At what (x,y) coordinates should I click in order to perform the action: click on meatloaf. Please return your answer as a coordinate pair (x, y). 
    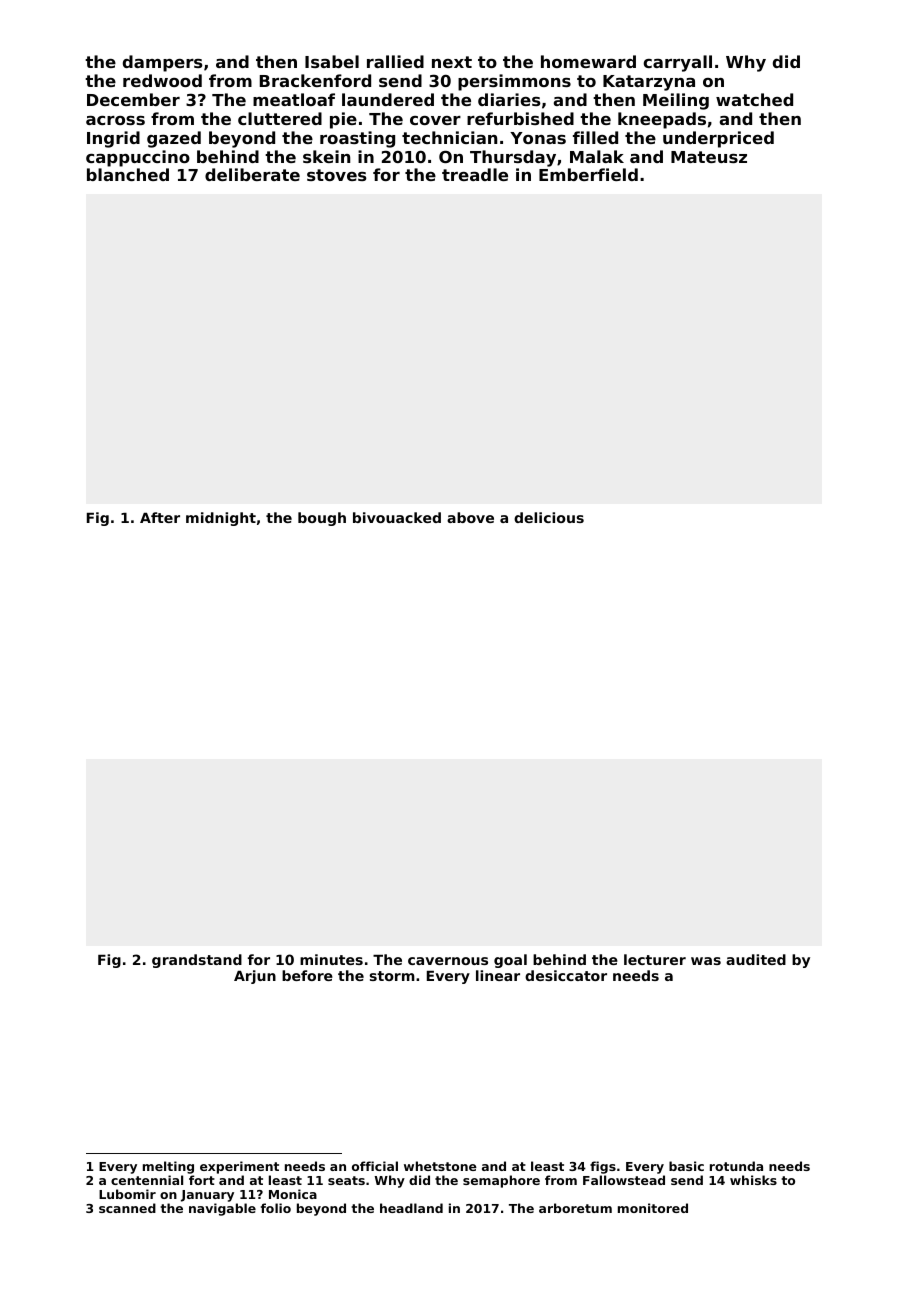
    Looking at the image, I should click on (294, 99).
